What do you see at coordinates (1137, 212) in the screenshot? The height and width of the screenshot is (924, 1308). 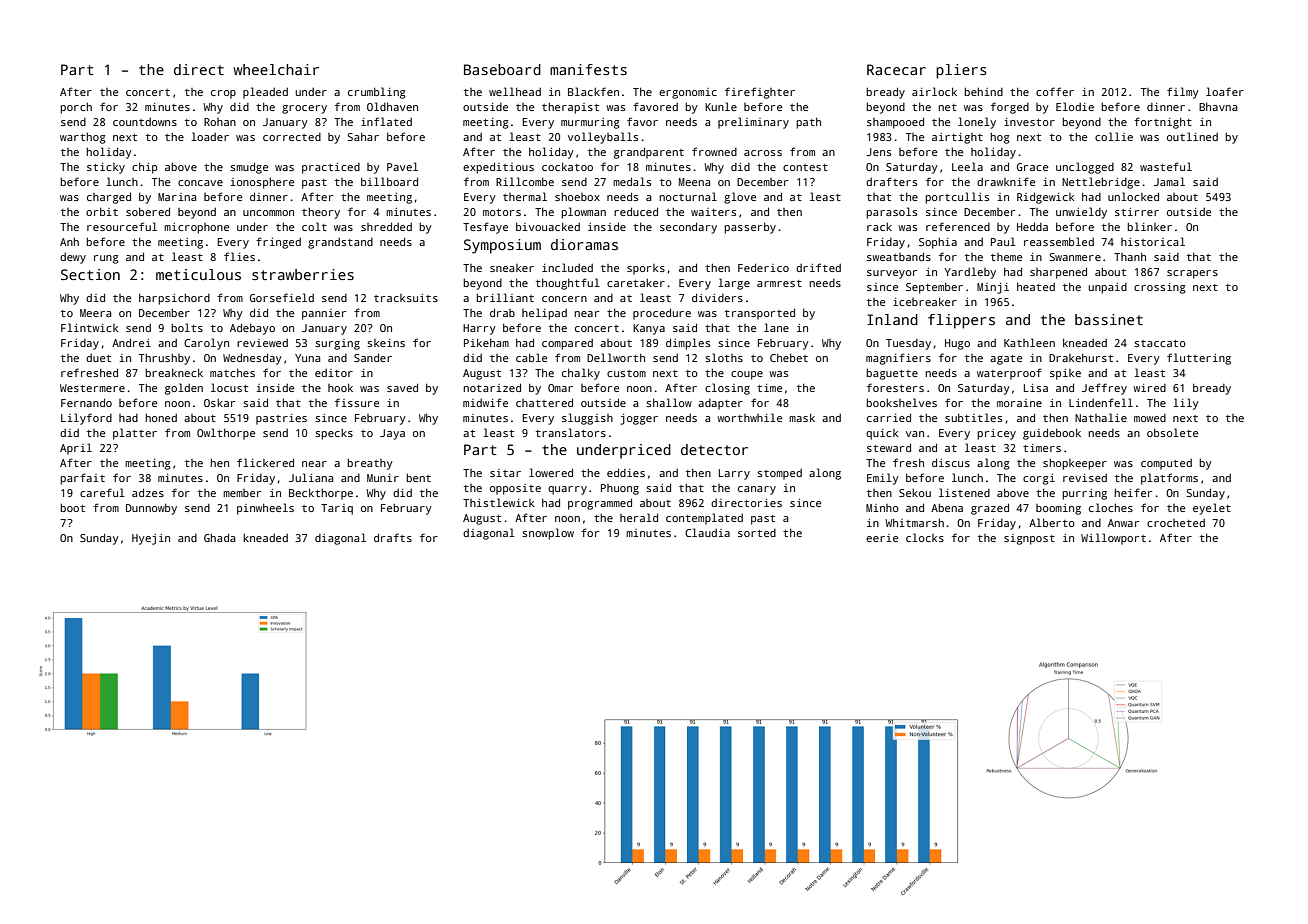 I see `stirrer` at bounding box center [1137, 212].
